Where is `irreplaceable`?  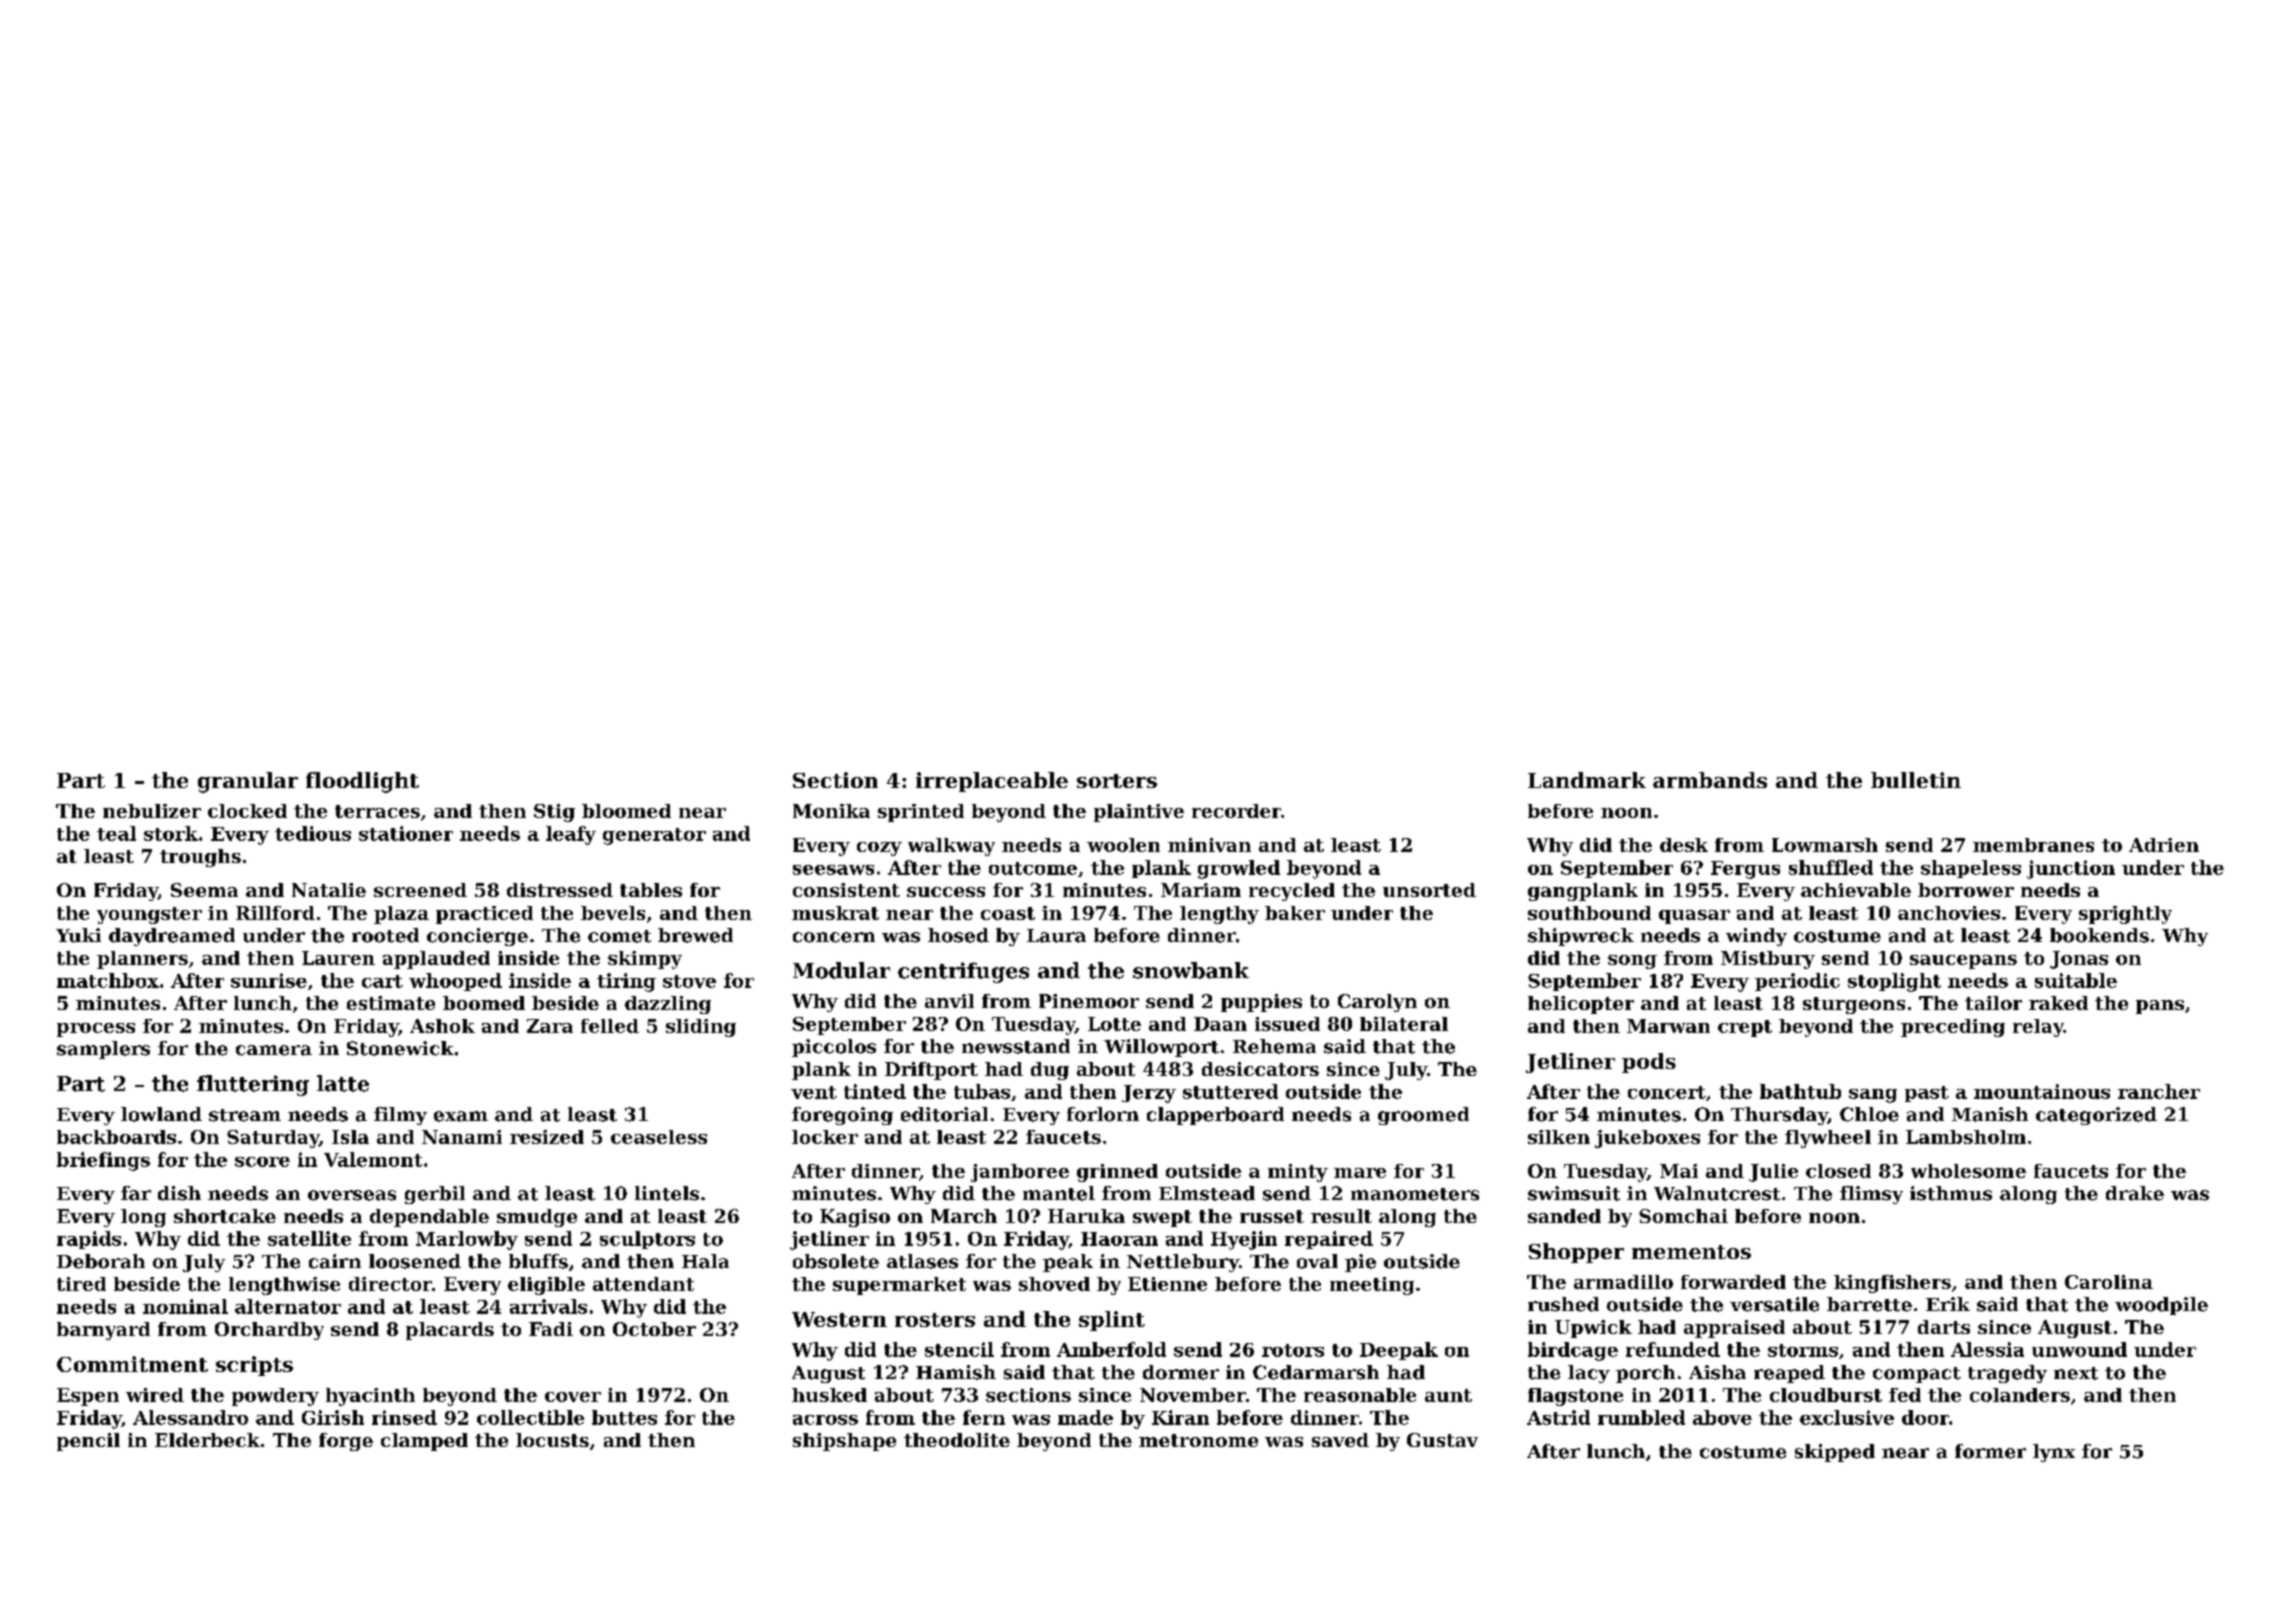 irreplaceable is located at coordinates (992, 782).
